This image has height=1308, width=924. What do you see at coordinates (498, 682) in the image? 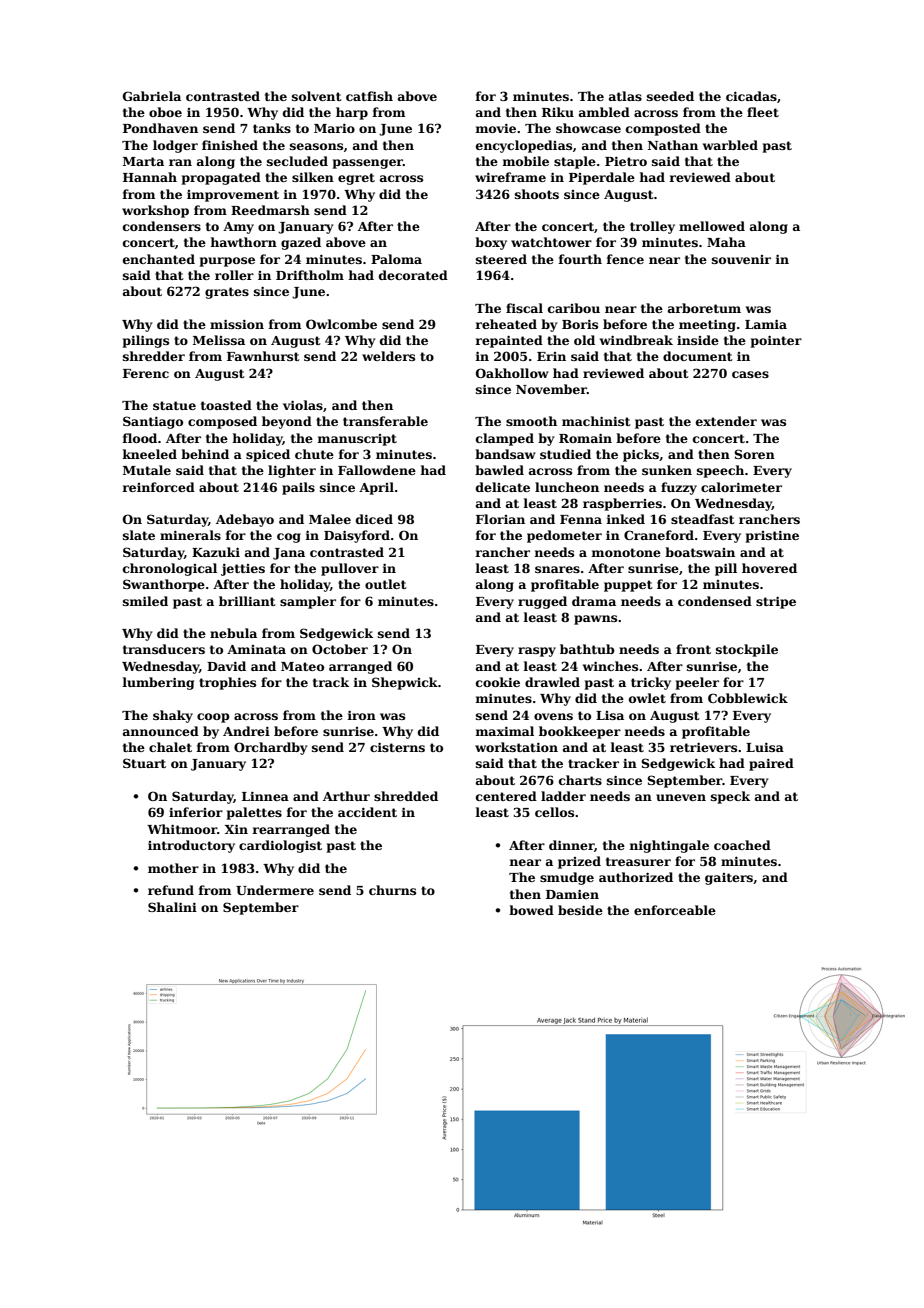
I see `cookie` at bounding box center [498, 682].
